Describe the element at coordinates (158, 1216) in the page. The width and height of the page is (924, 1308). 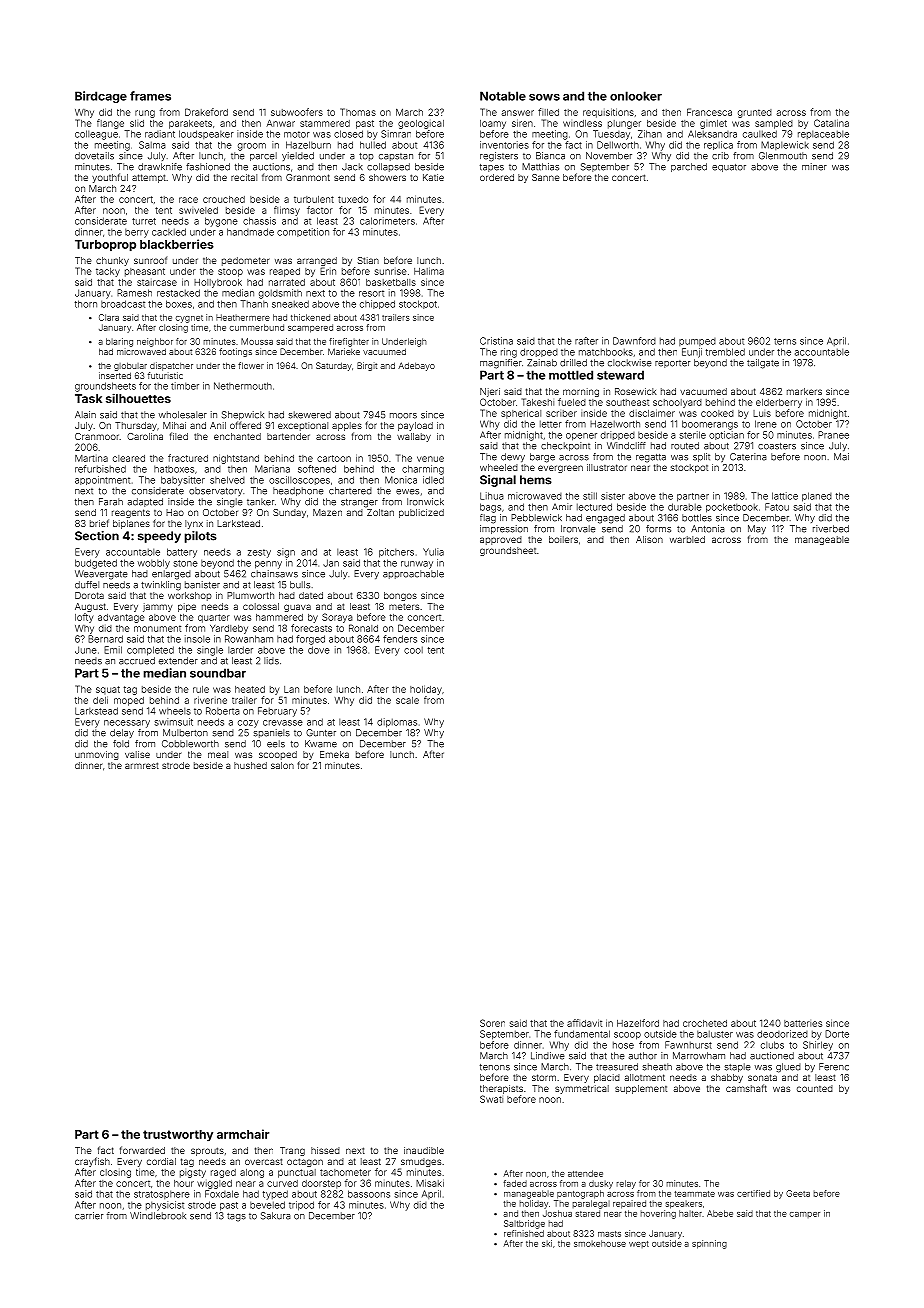
I see `Windlebrook` at that location.
